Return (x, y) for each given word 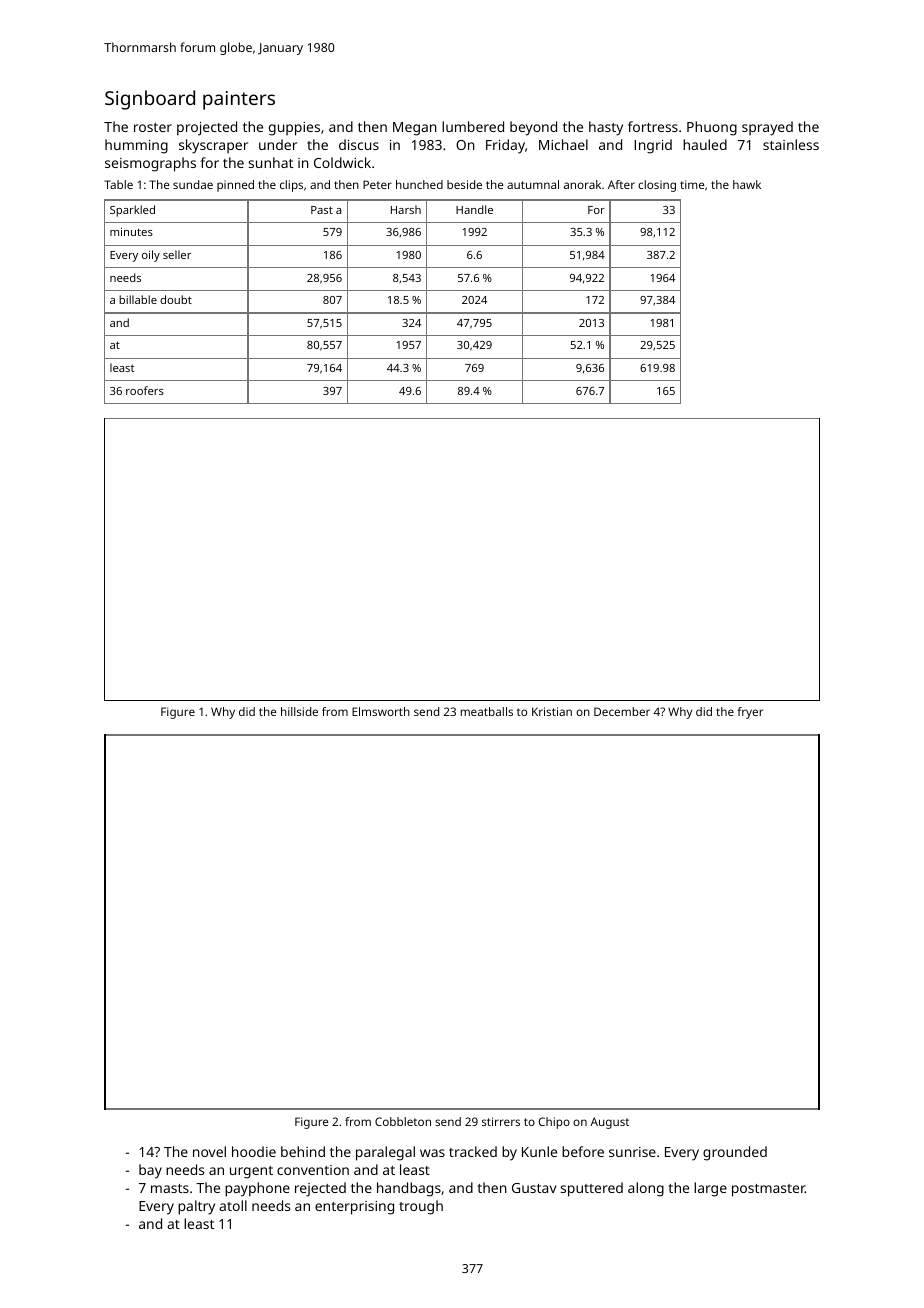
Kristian (552, 711)
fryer (750, 713)
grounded (735, 1153)
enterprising (354, 1208)
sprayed (767, 128)
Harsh (406, 209)
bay (150, 1171)
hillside (299, 711)
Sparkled (132, 211)
